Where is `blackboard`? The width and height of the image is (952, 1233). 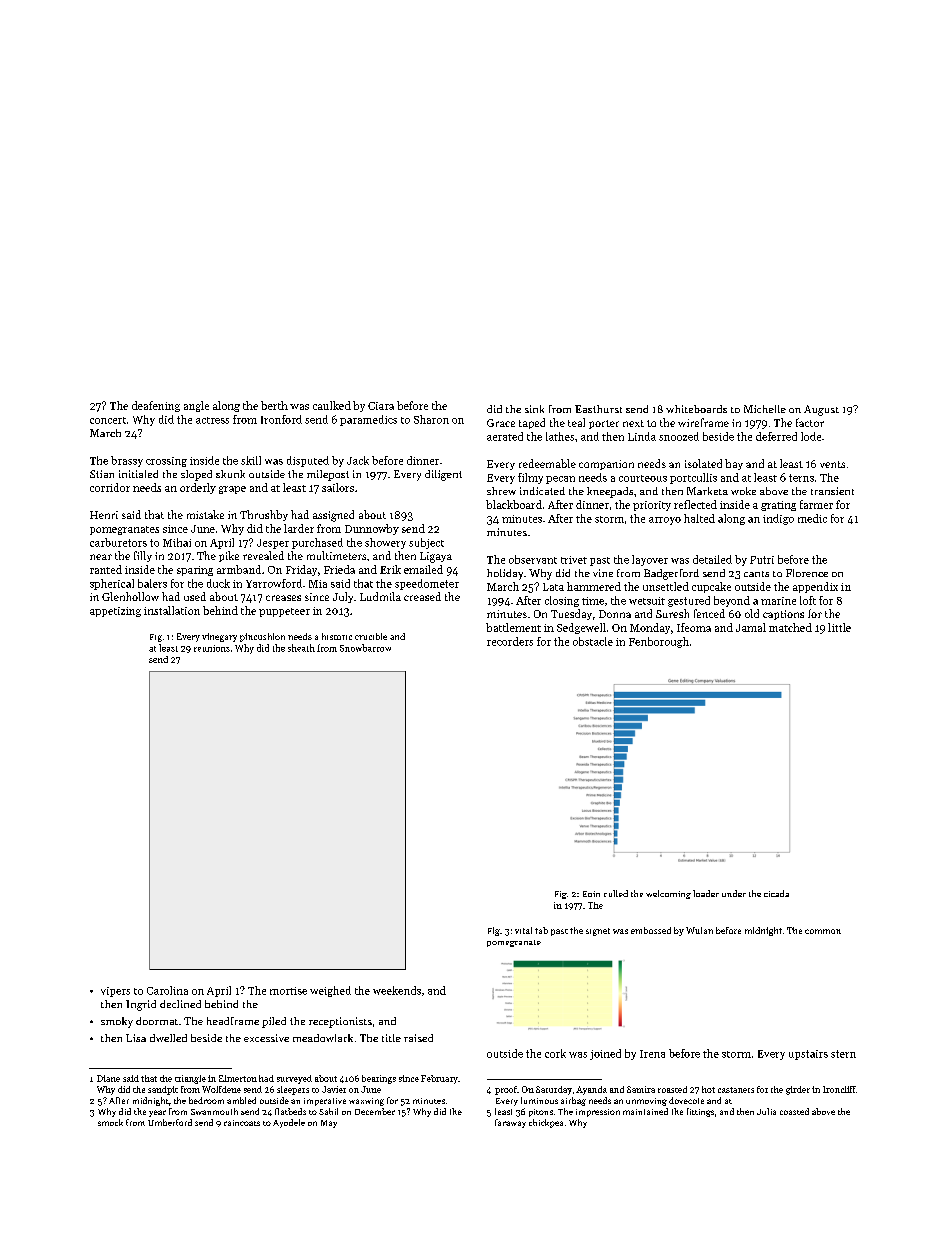
blackboard is located at coordinates (514, 504).
